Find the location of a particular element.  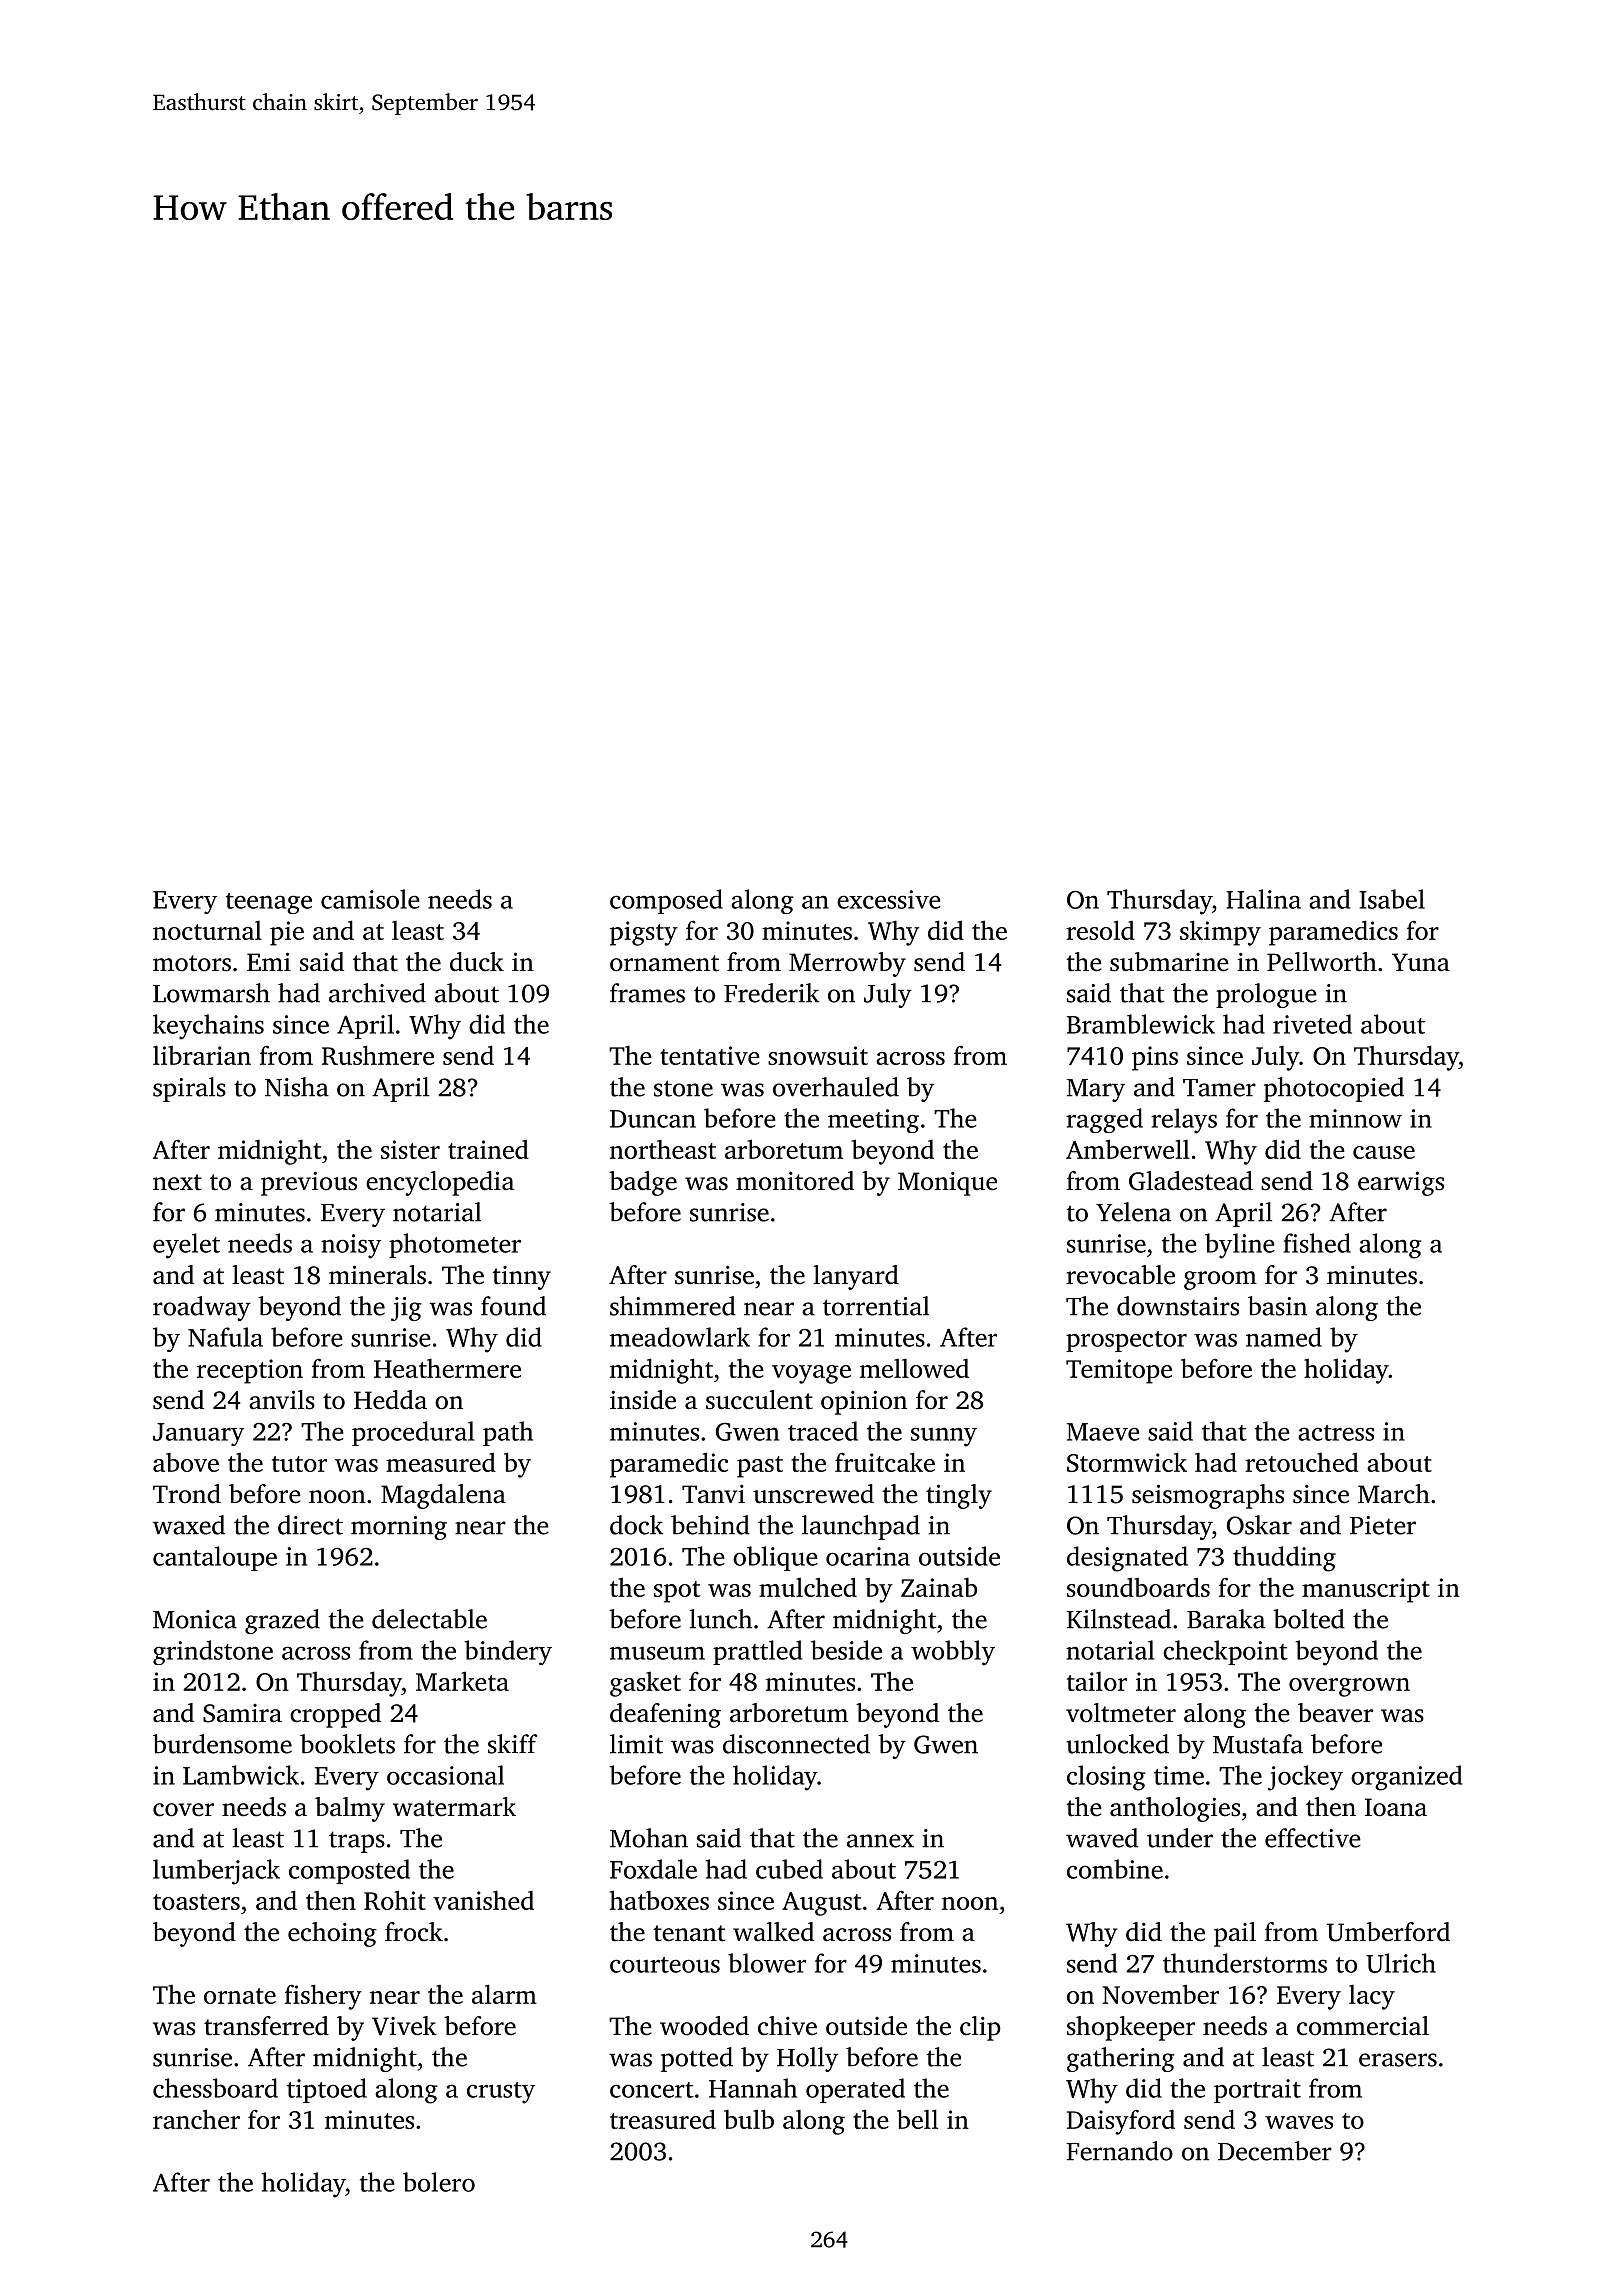

excessive is located at coordinates (889, 899).
